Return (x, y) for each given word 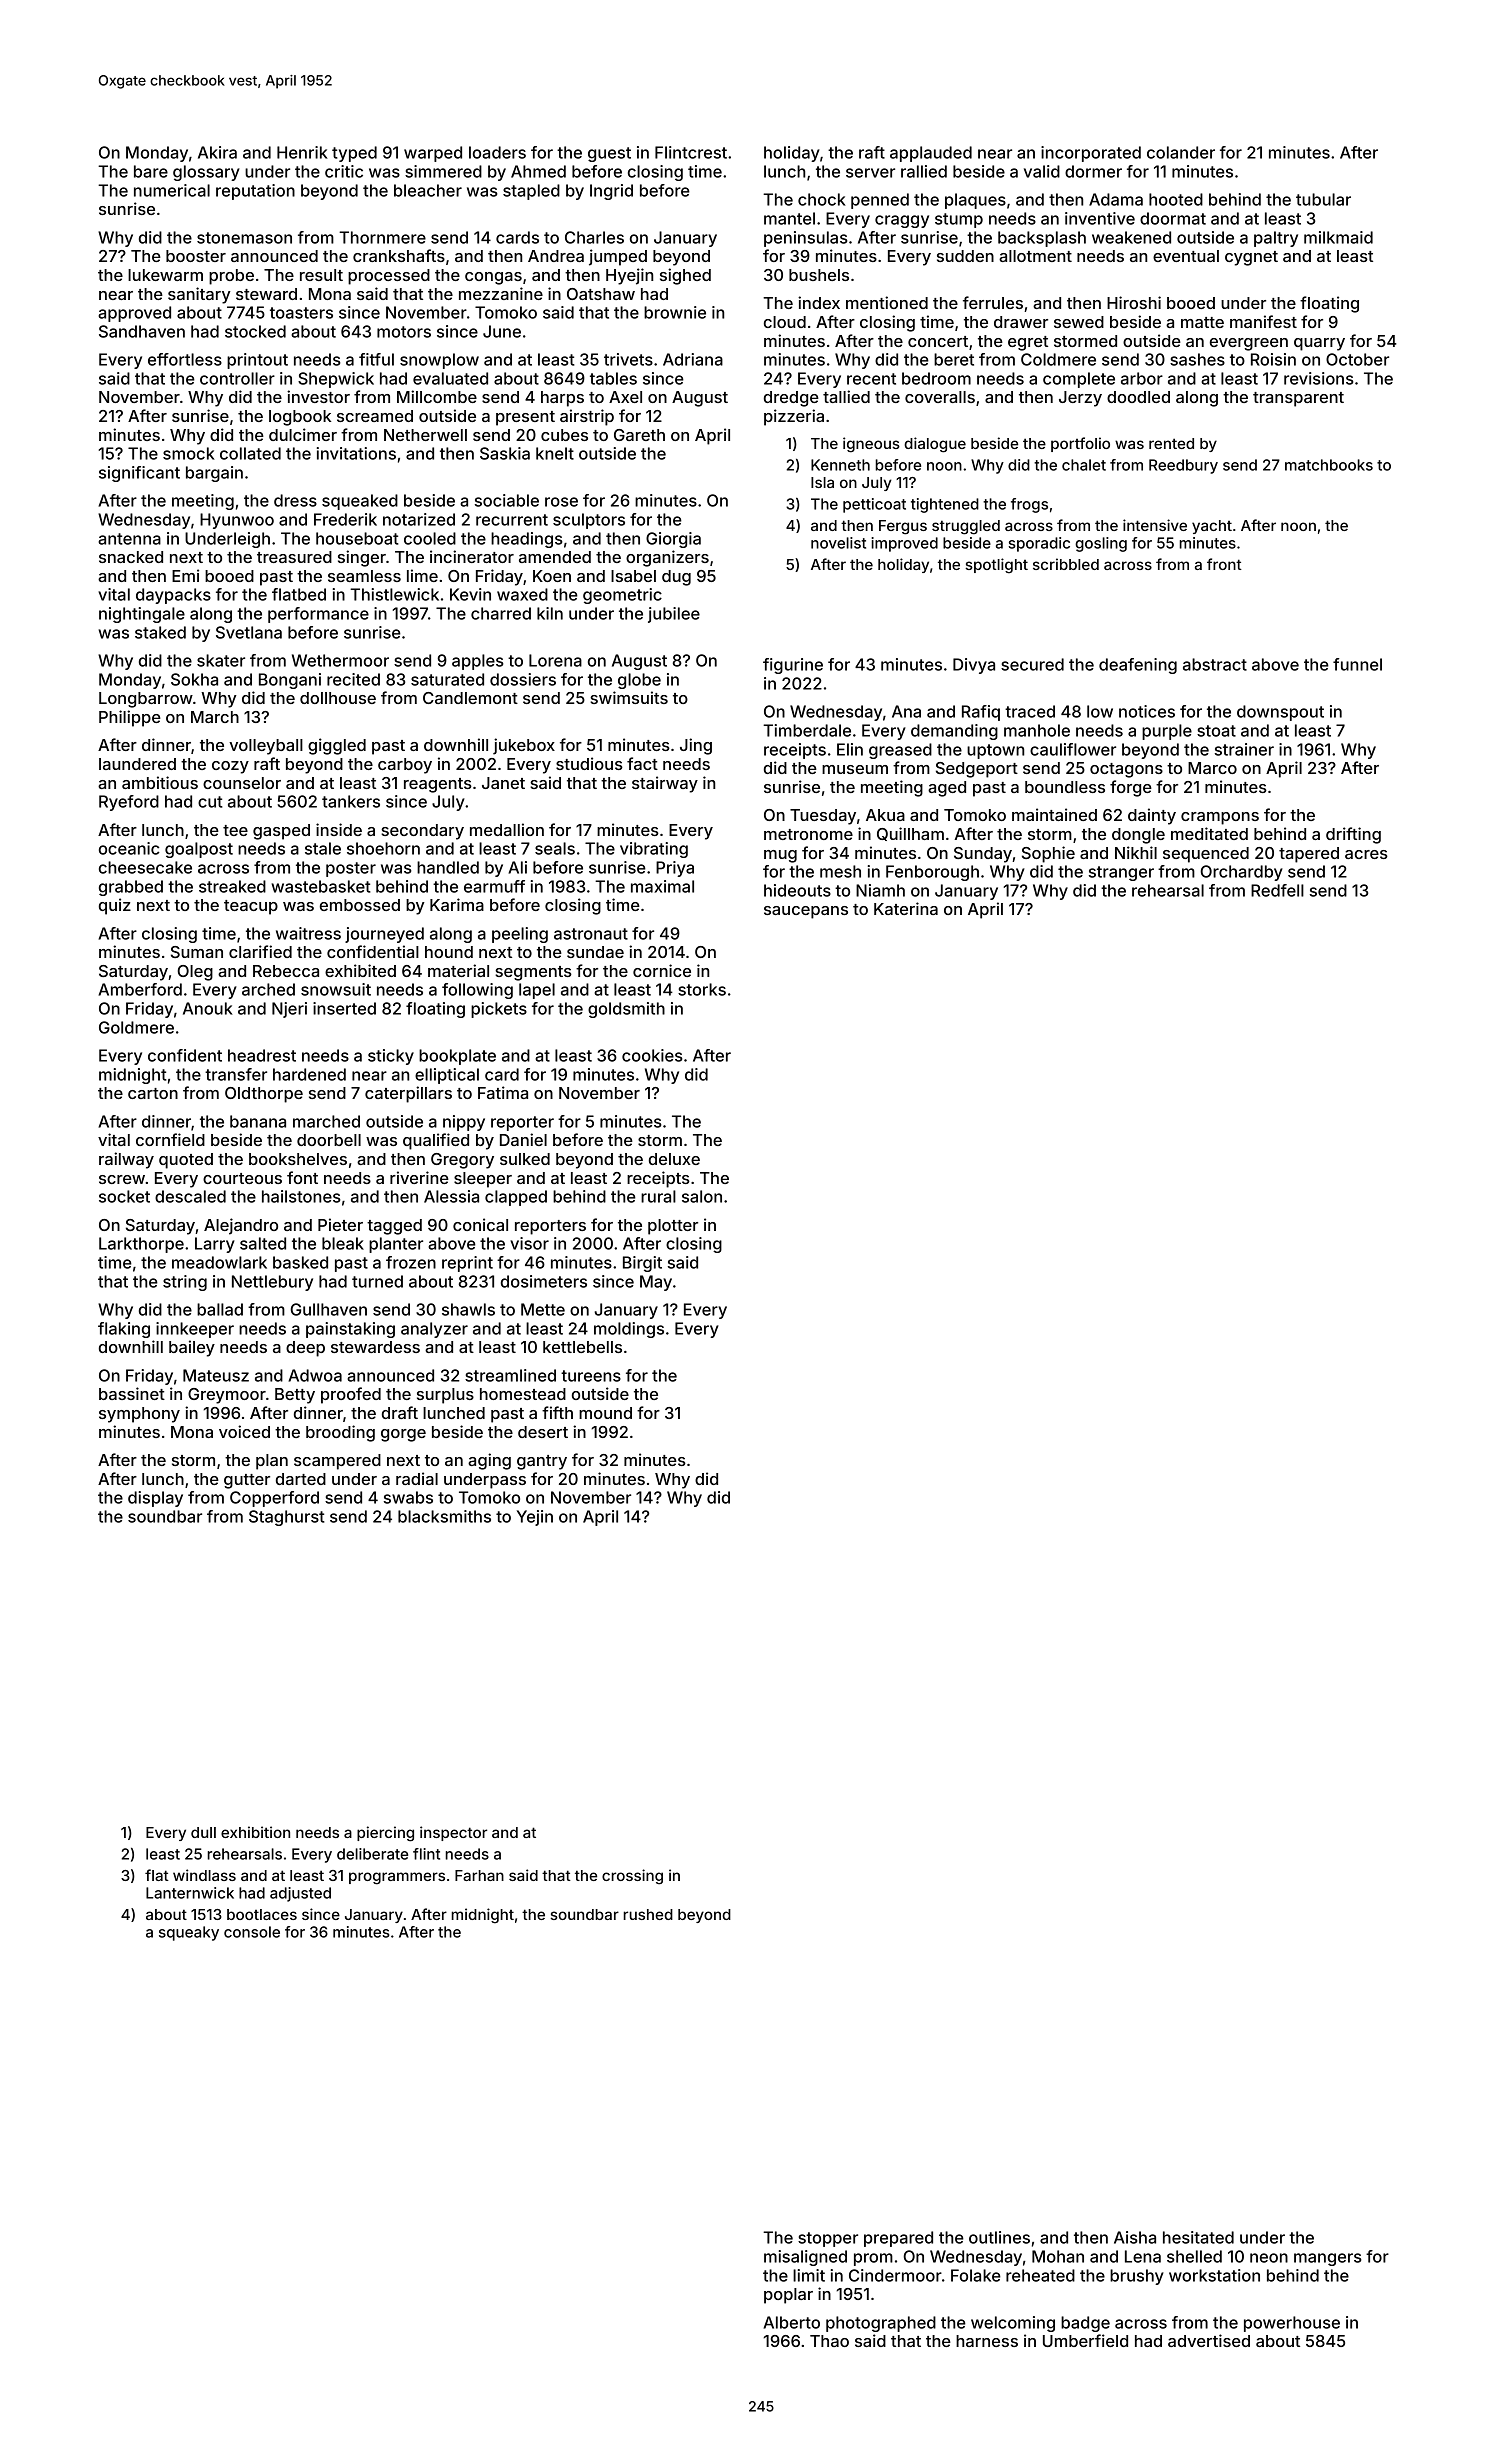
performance (318, 615)
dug (676, 578)
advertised (1209, 2340)
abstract (1215, 664)
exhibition (255, 1832)
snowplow (439, 361)
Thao (829, 2341)
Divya (974, 666)
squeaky (189, 1933)
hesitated (1198, 2237)
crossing (632, 1877)
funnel (1357, 664)
